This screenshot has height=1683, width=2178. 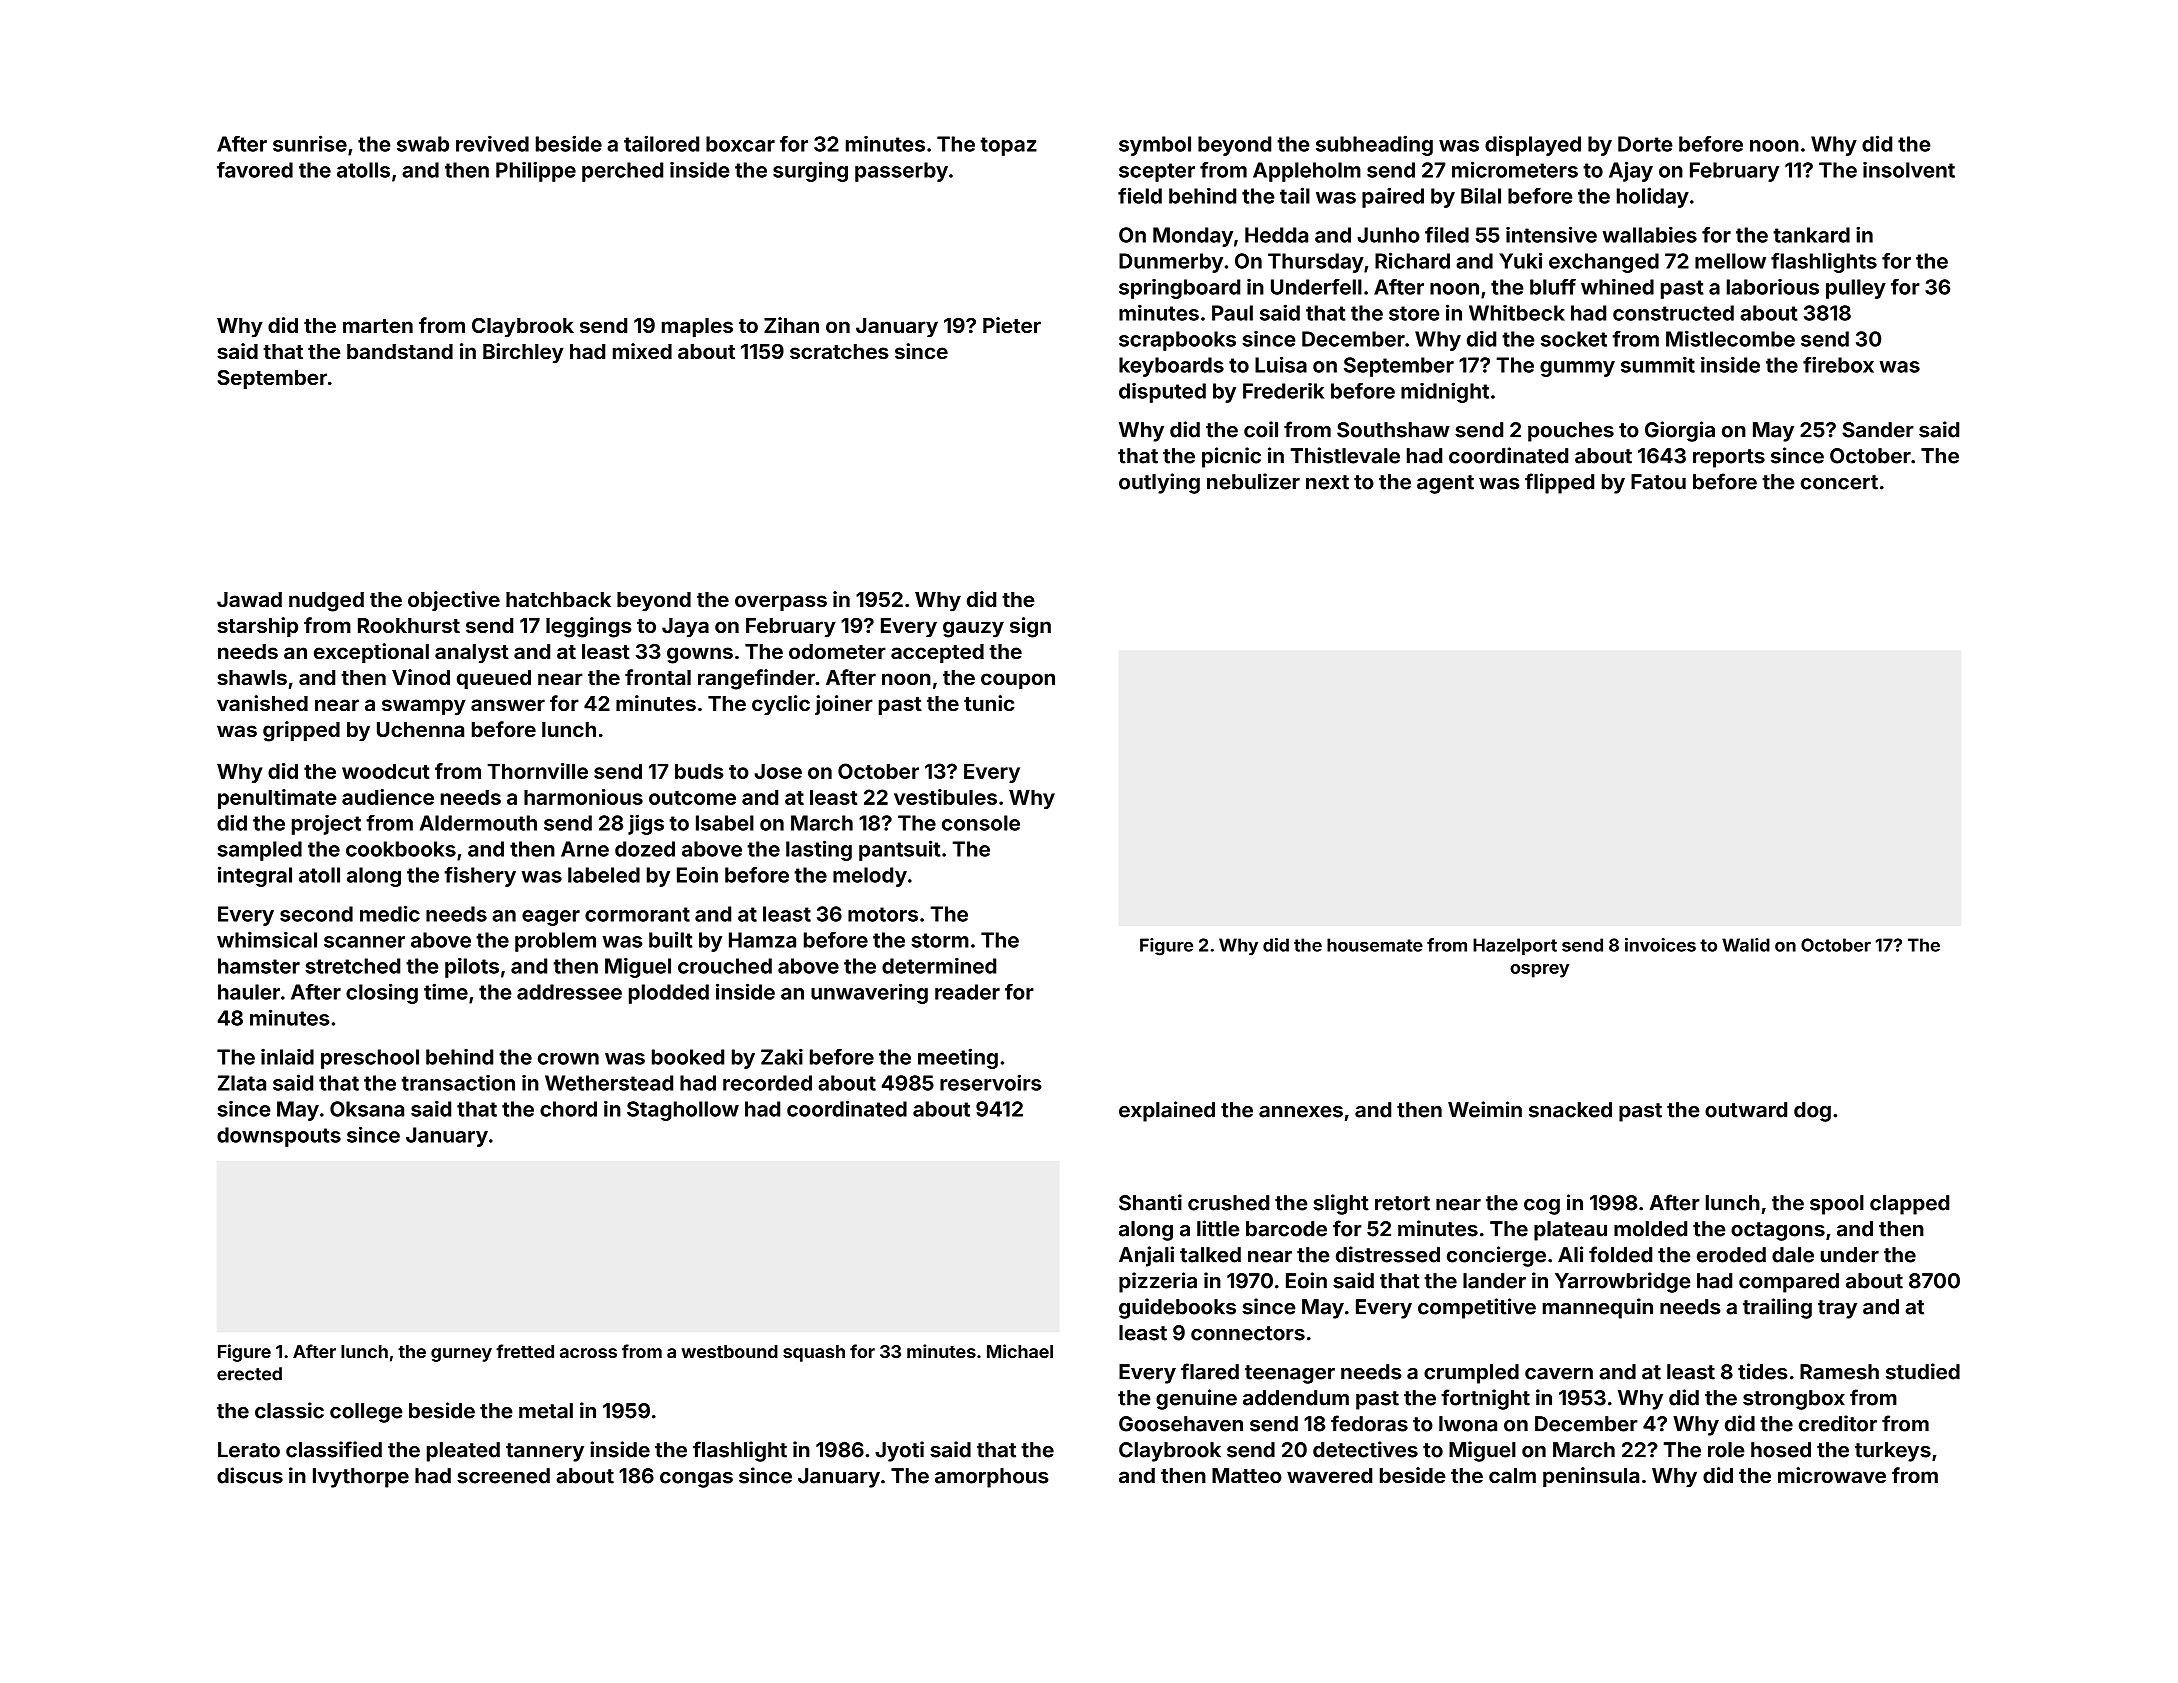 I want to click on favored, so click(x=255, y=170).
